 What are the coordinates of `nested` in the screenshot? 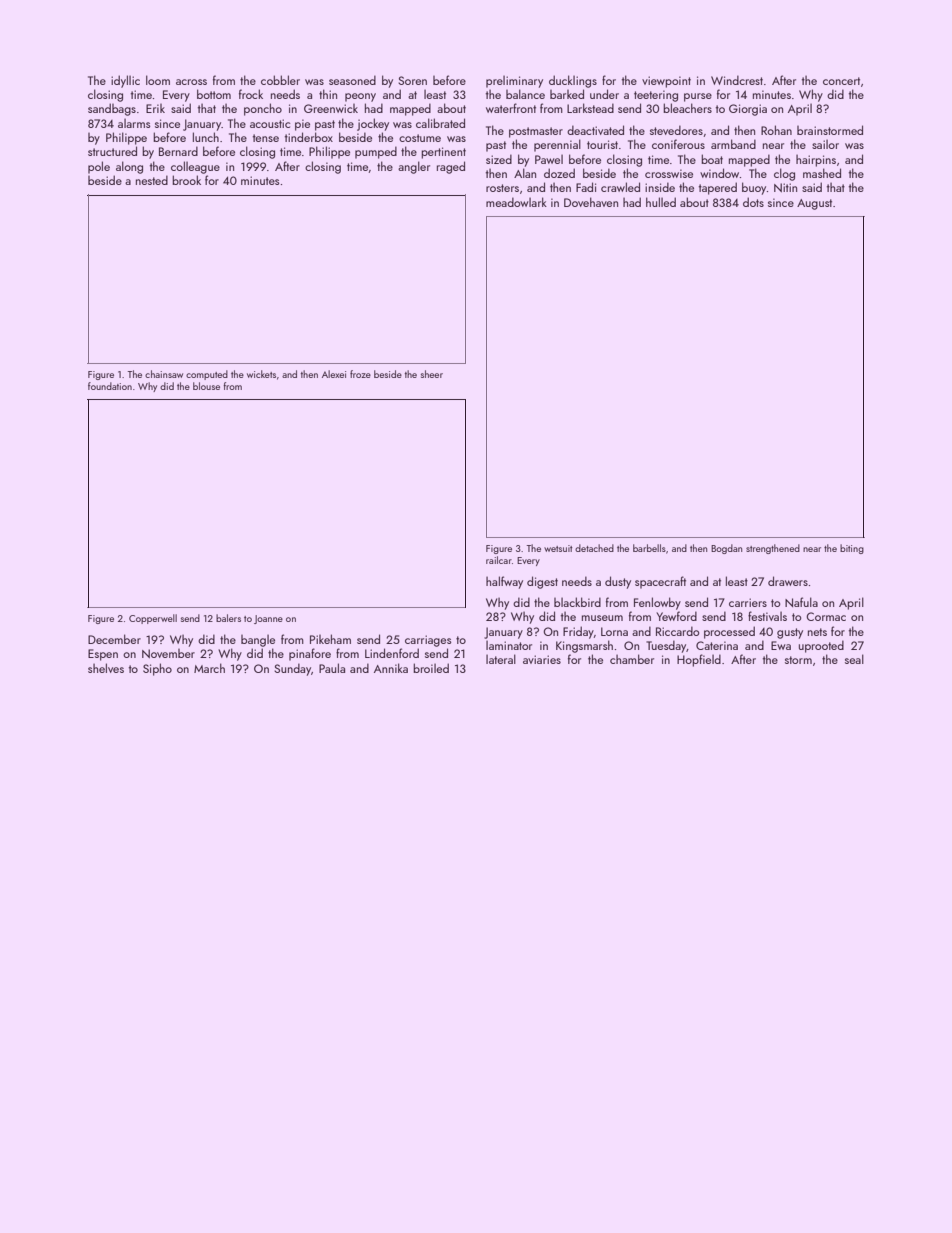 It's located at (152, 180).
